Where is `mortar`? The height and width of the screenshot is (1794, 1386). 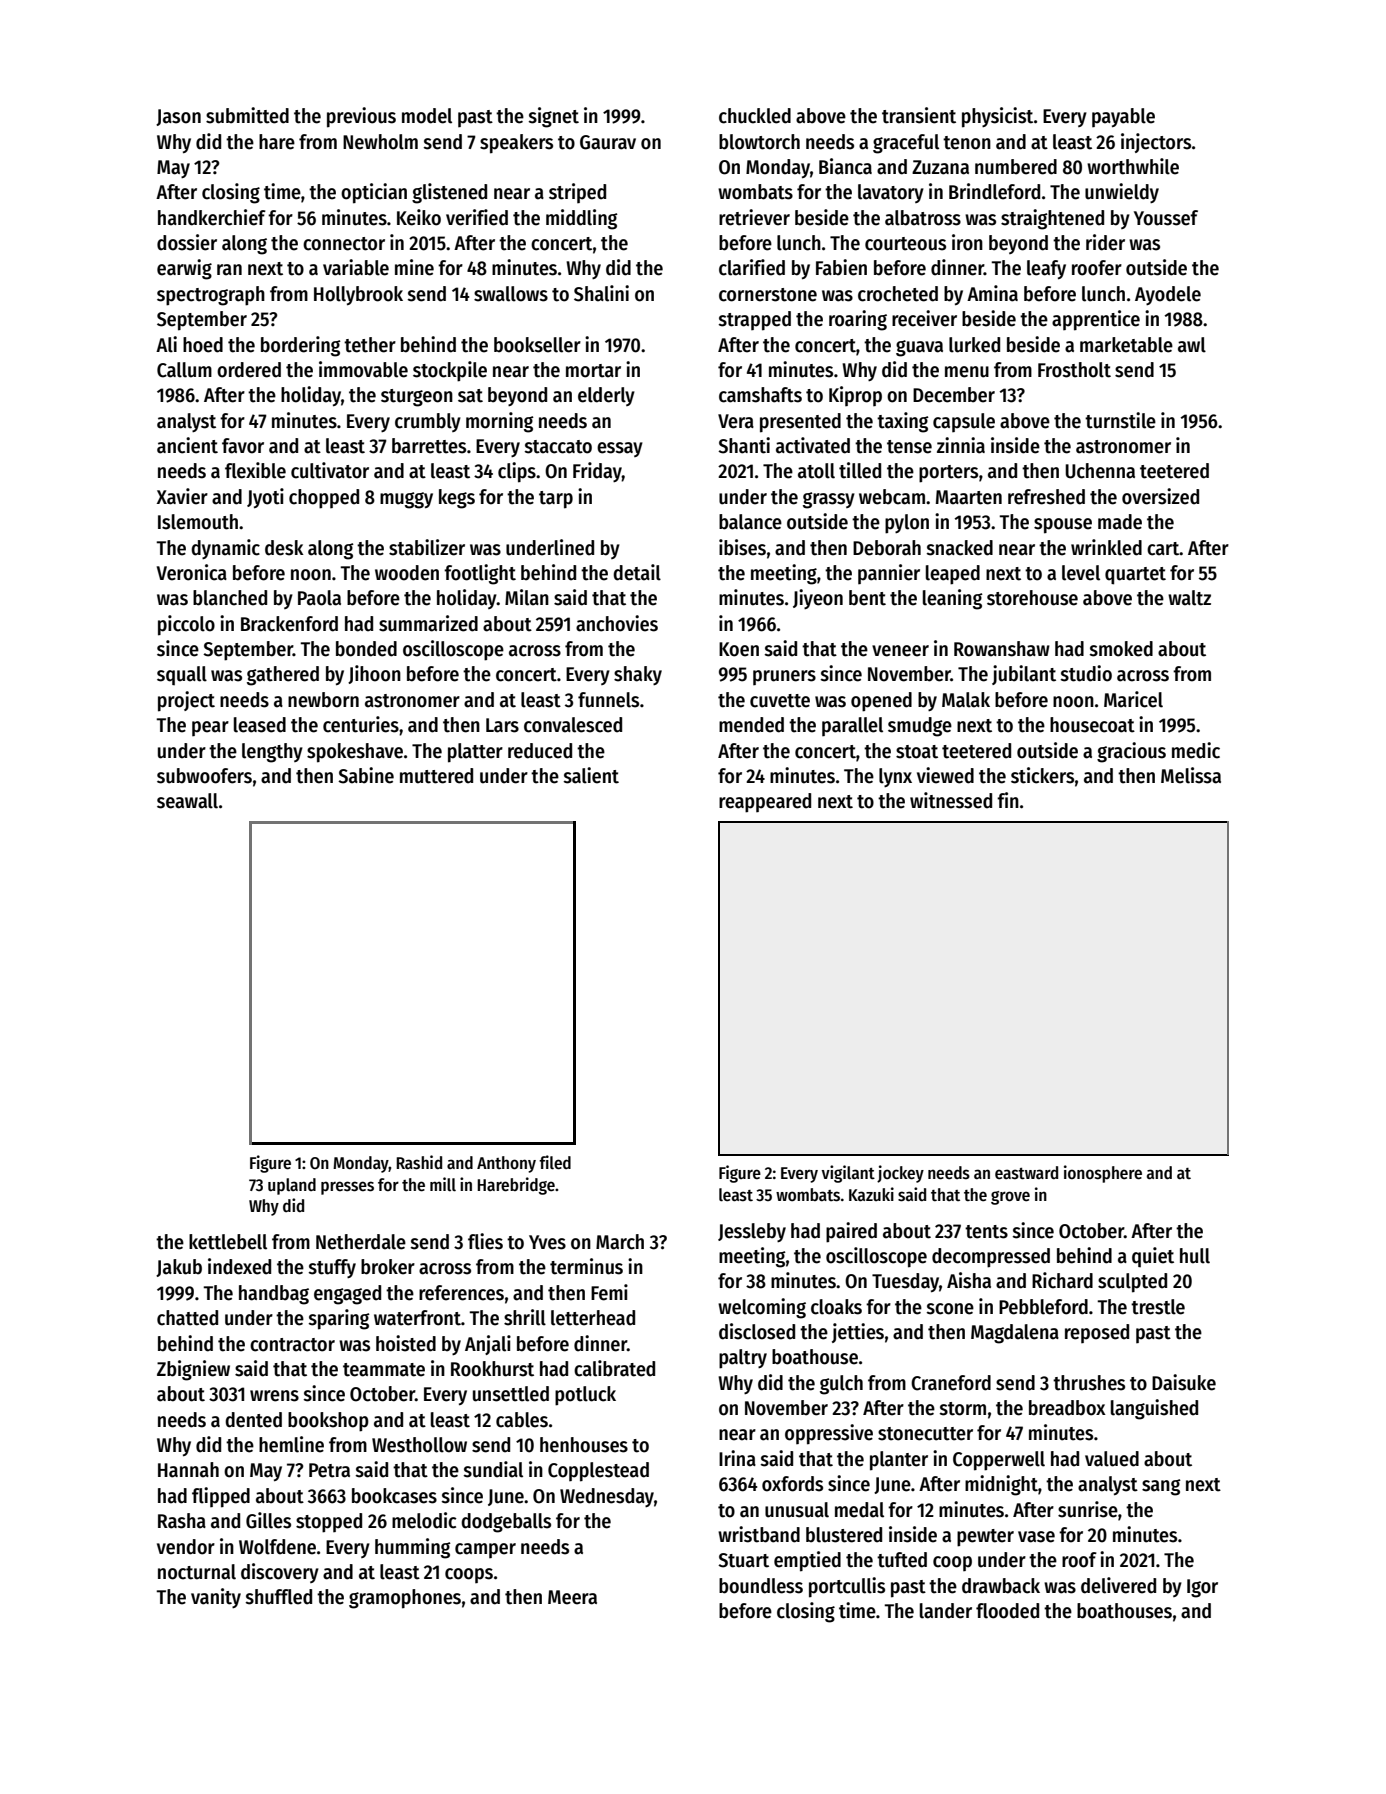
mortar is located at coordinates (593, 371).
